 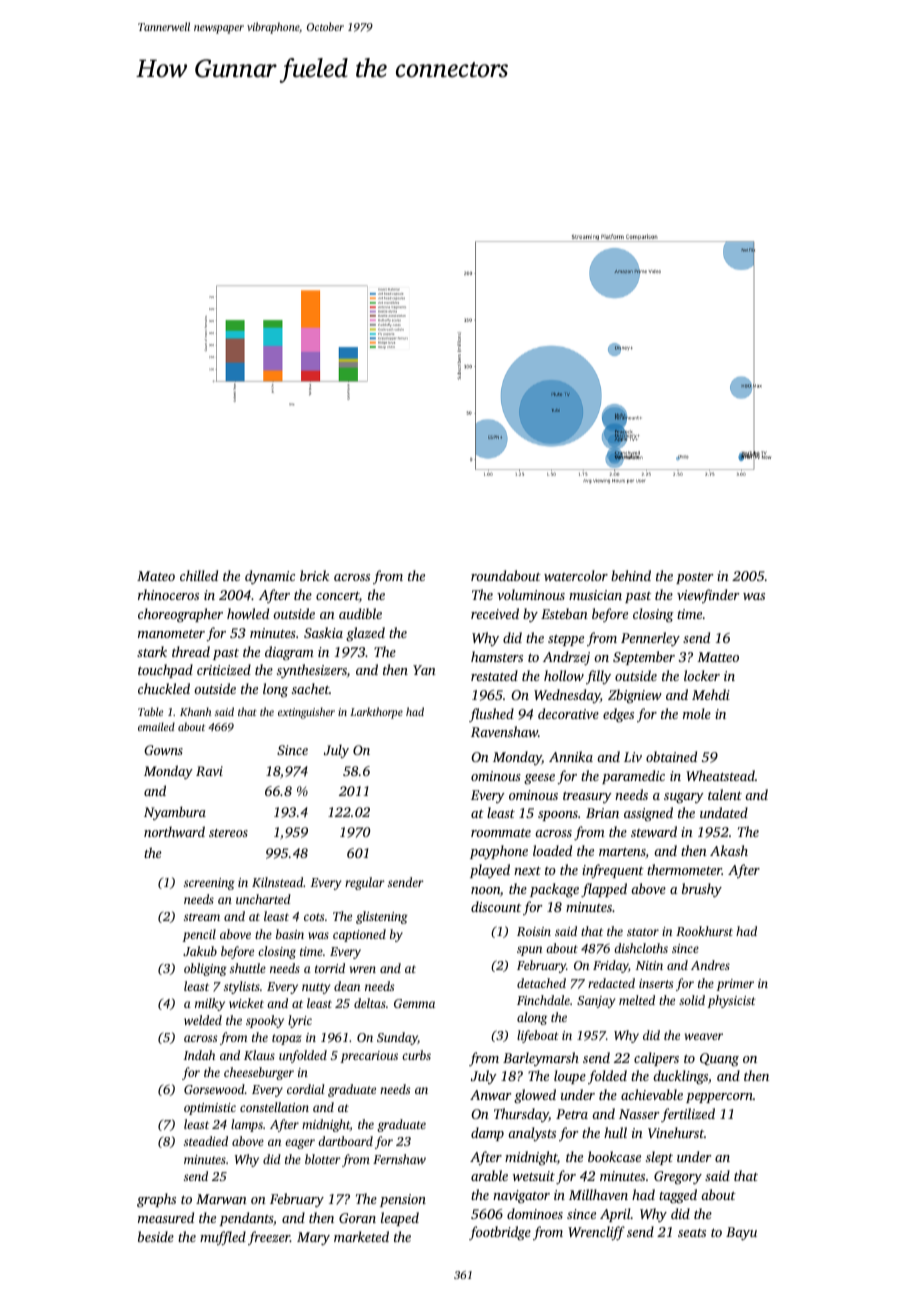 What do you see at coordinates (247, 1125) in the document?
I see `lamps` at bounding box center [247, 1125].
